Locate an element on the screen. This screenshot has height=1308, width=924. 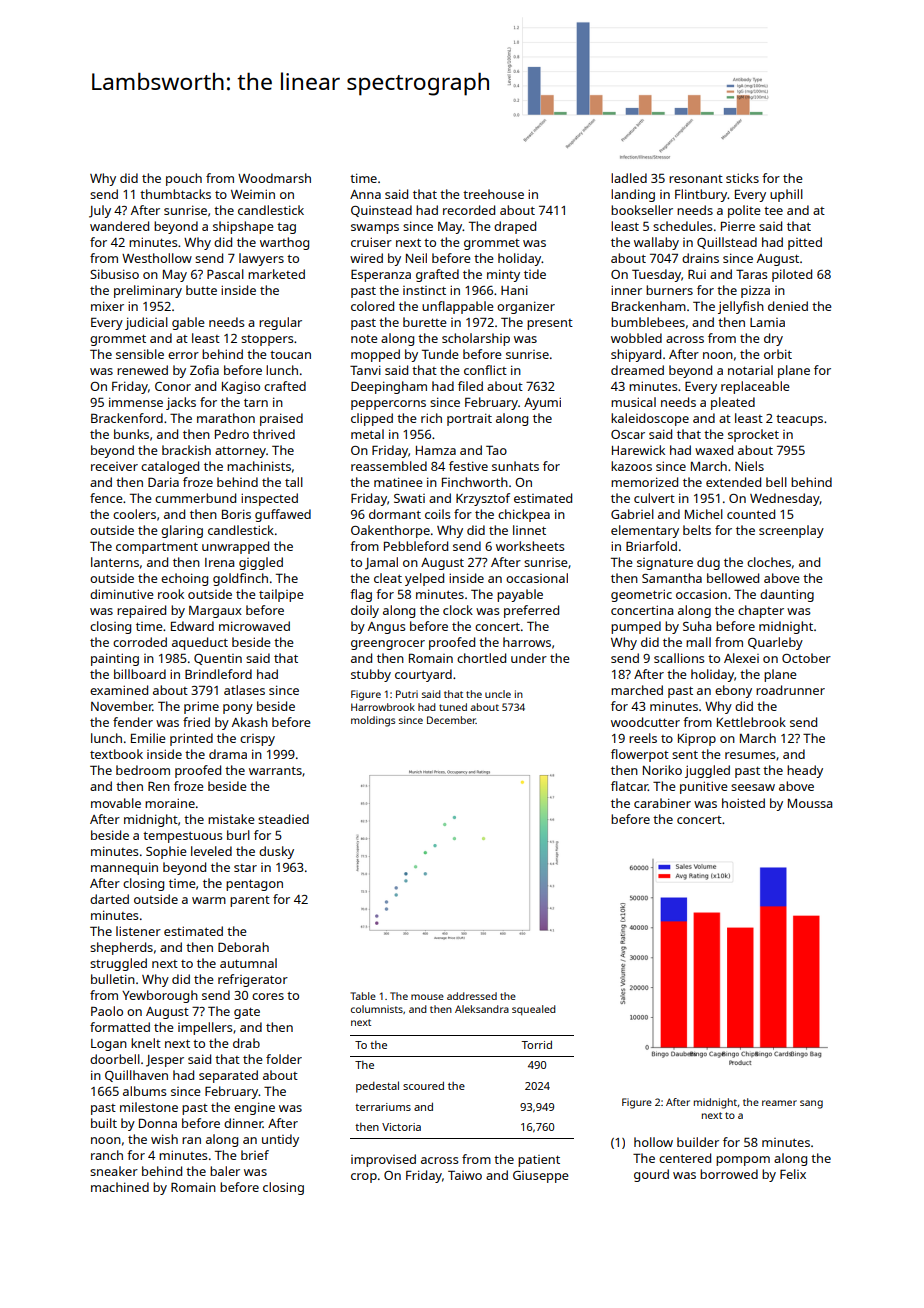
pumped is located at coordinates (636, 627).
